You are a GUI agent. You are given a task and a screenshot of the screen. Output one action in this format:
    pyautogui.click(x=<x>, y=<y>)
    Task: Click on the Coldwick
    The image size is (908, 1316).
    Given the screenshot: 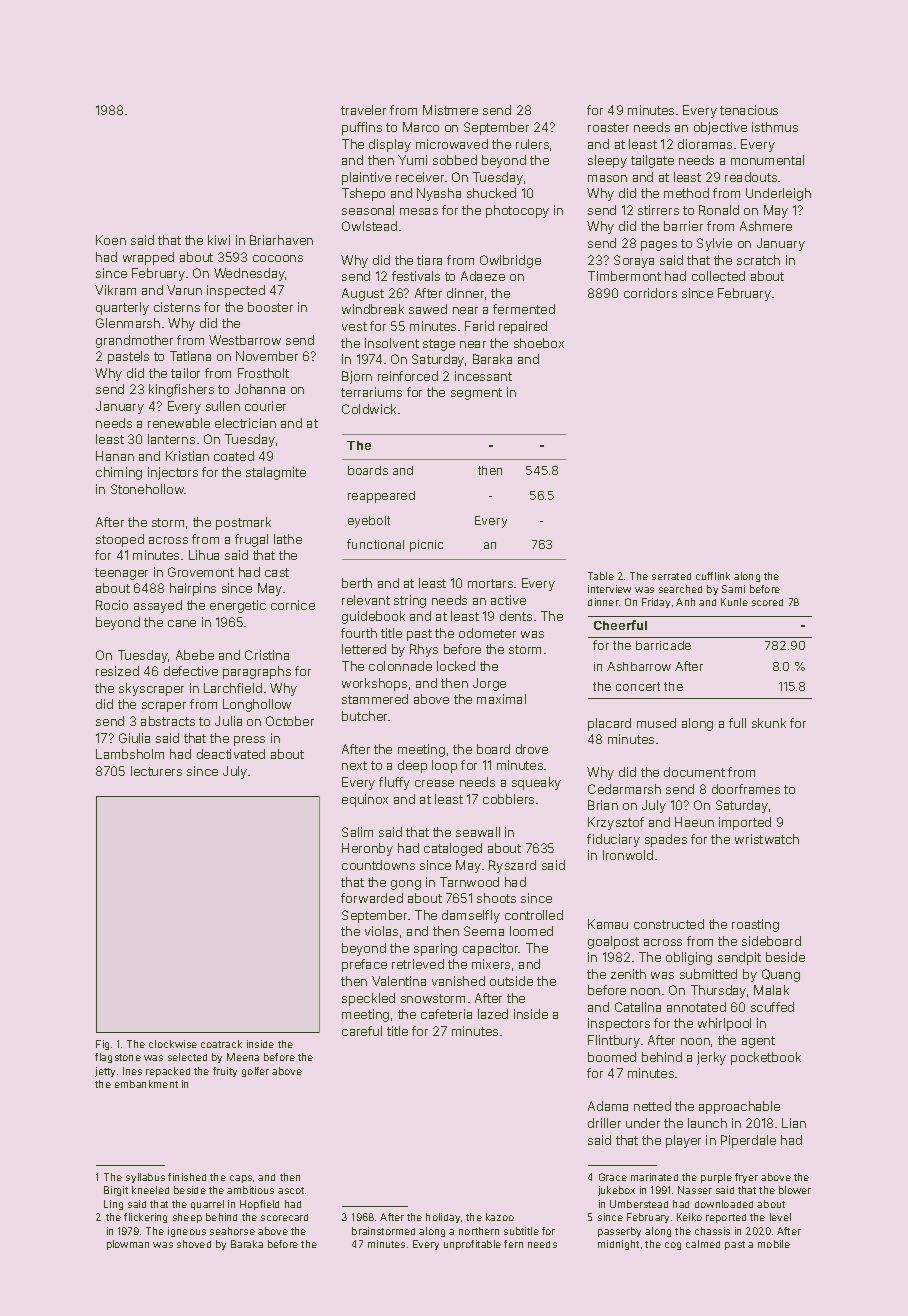 What is the action you would take?
    pyautogui.click(x=369, y=409)
